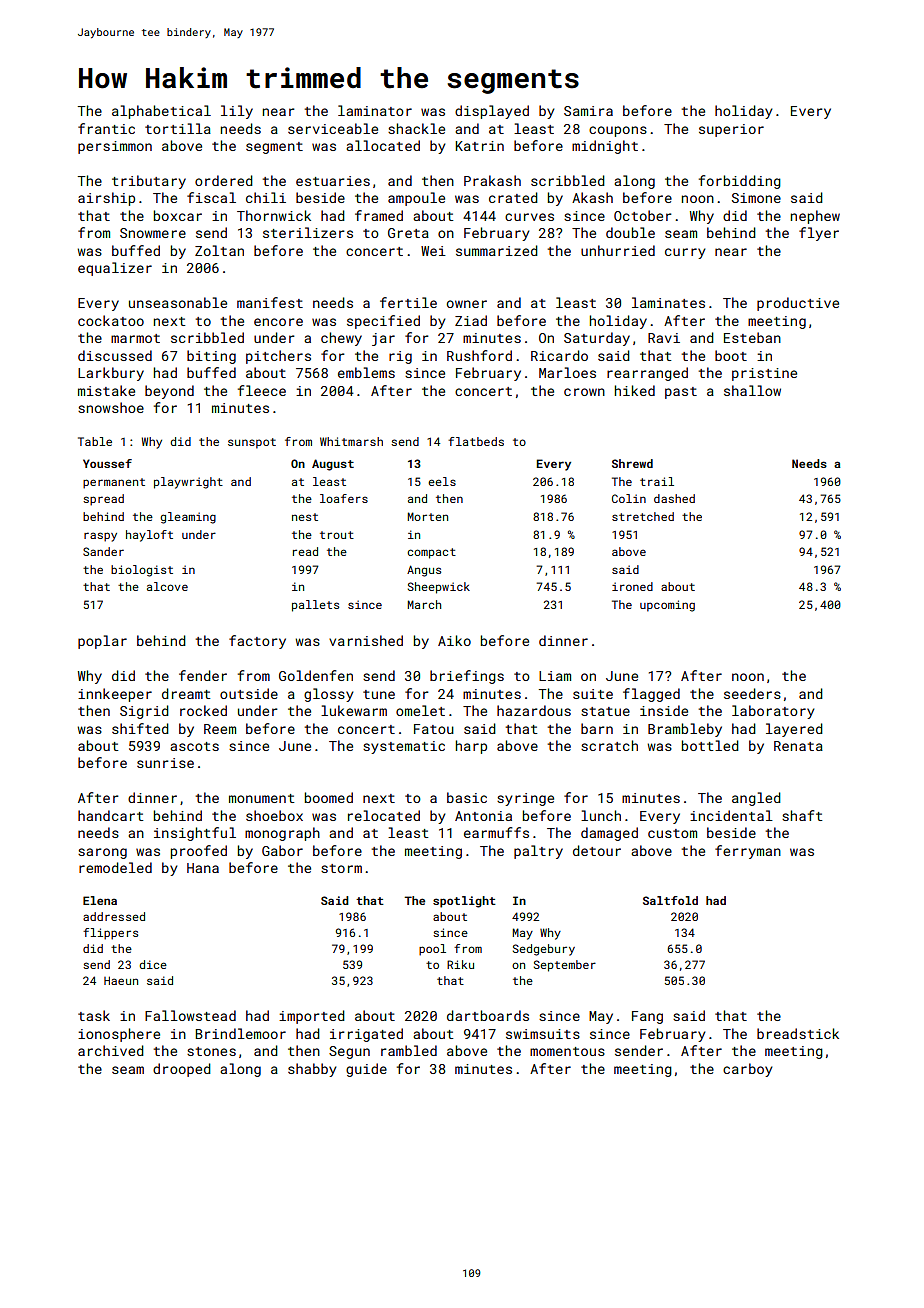 The width and height of the screenshot is (924, 1308). I want to click on shallow, so click(752, 390).
